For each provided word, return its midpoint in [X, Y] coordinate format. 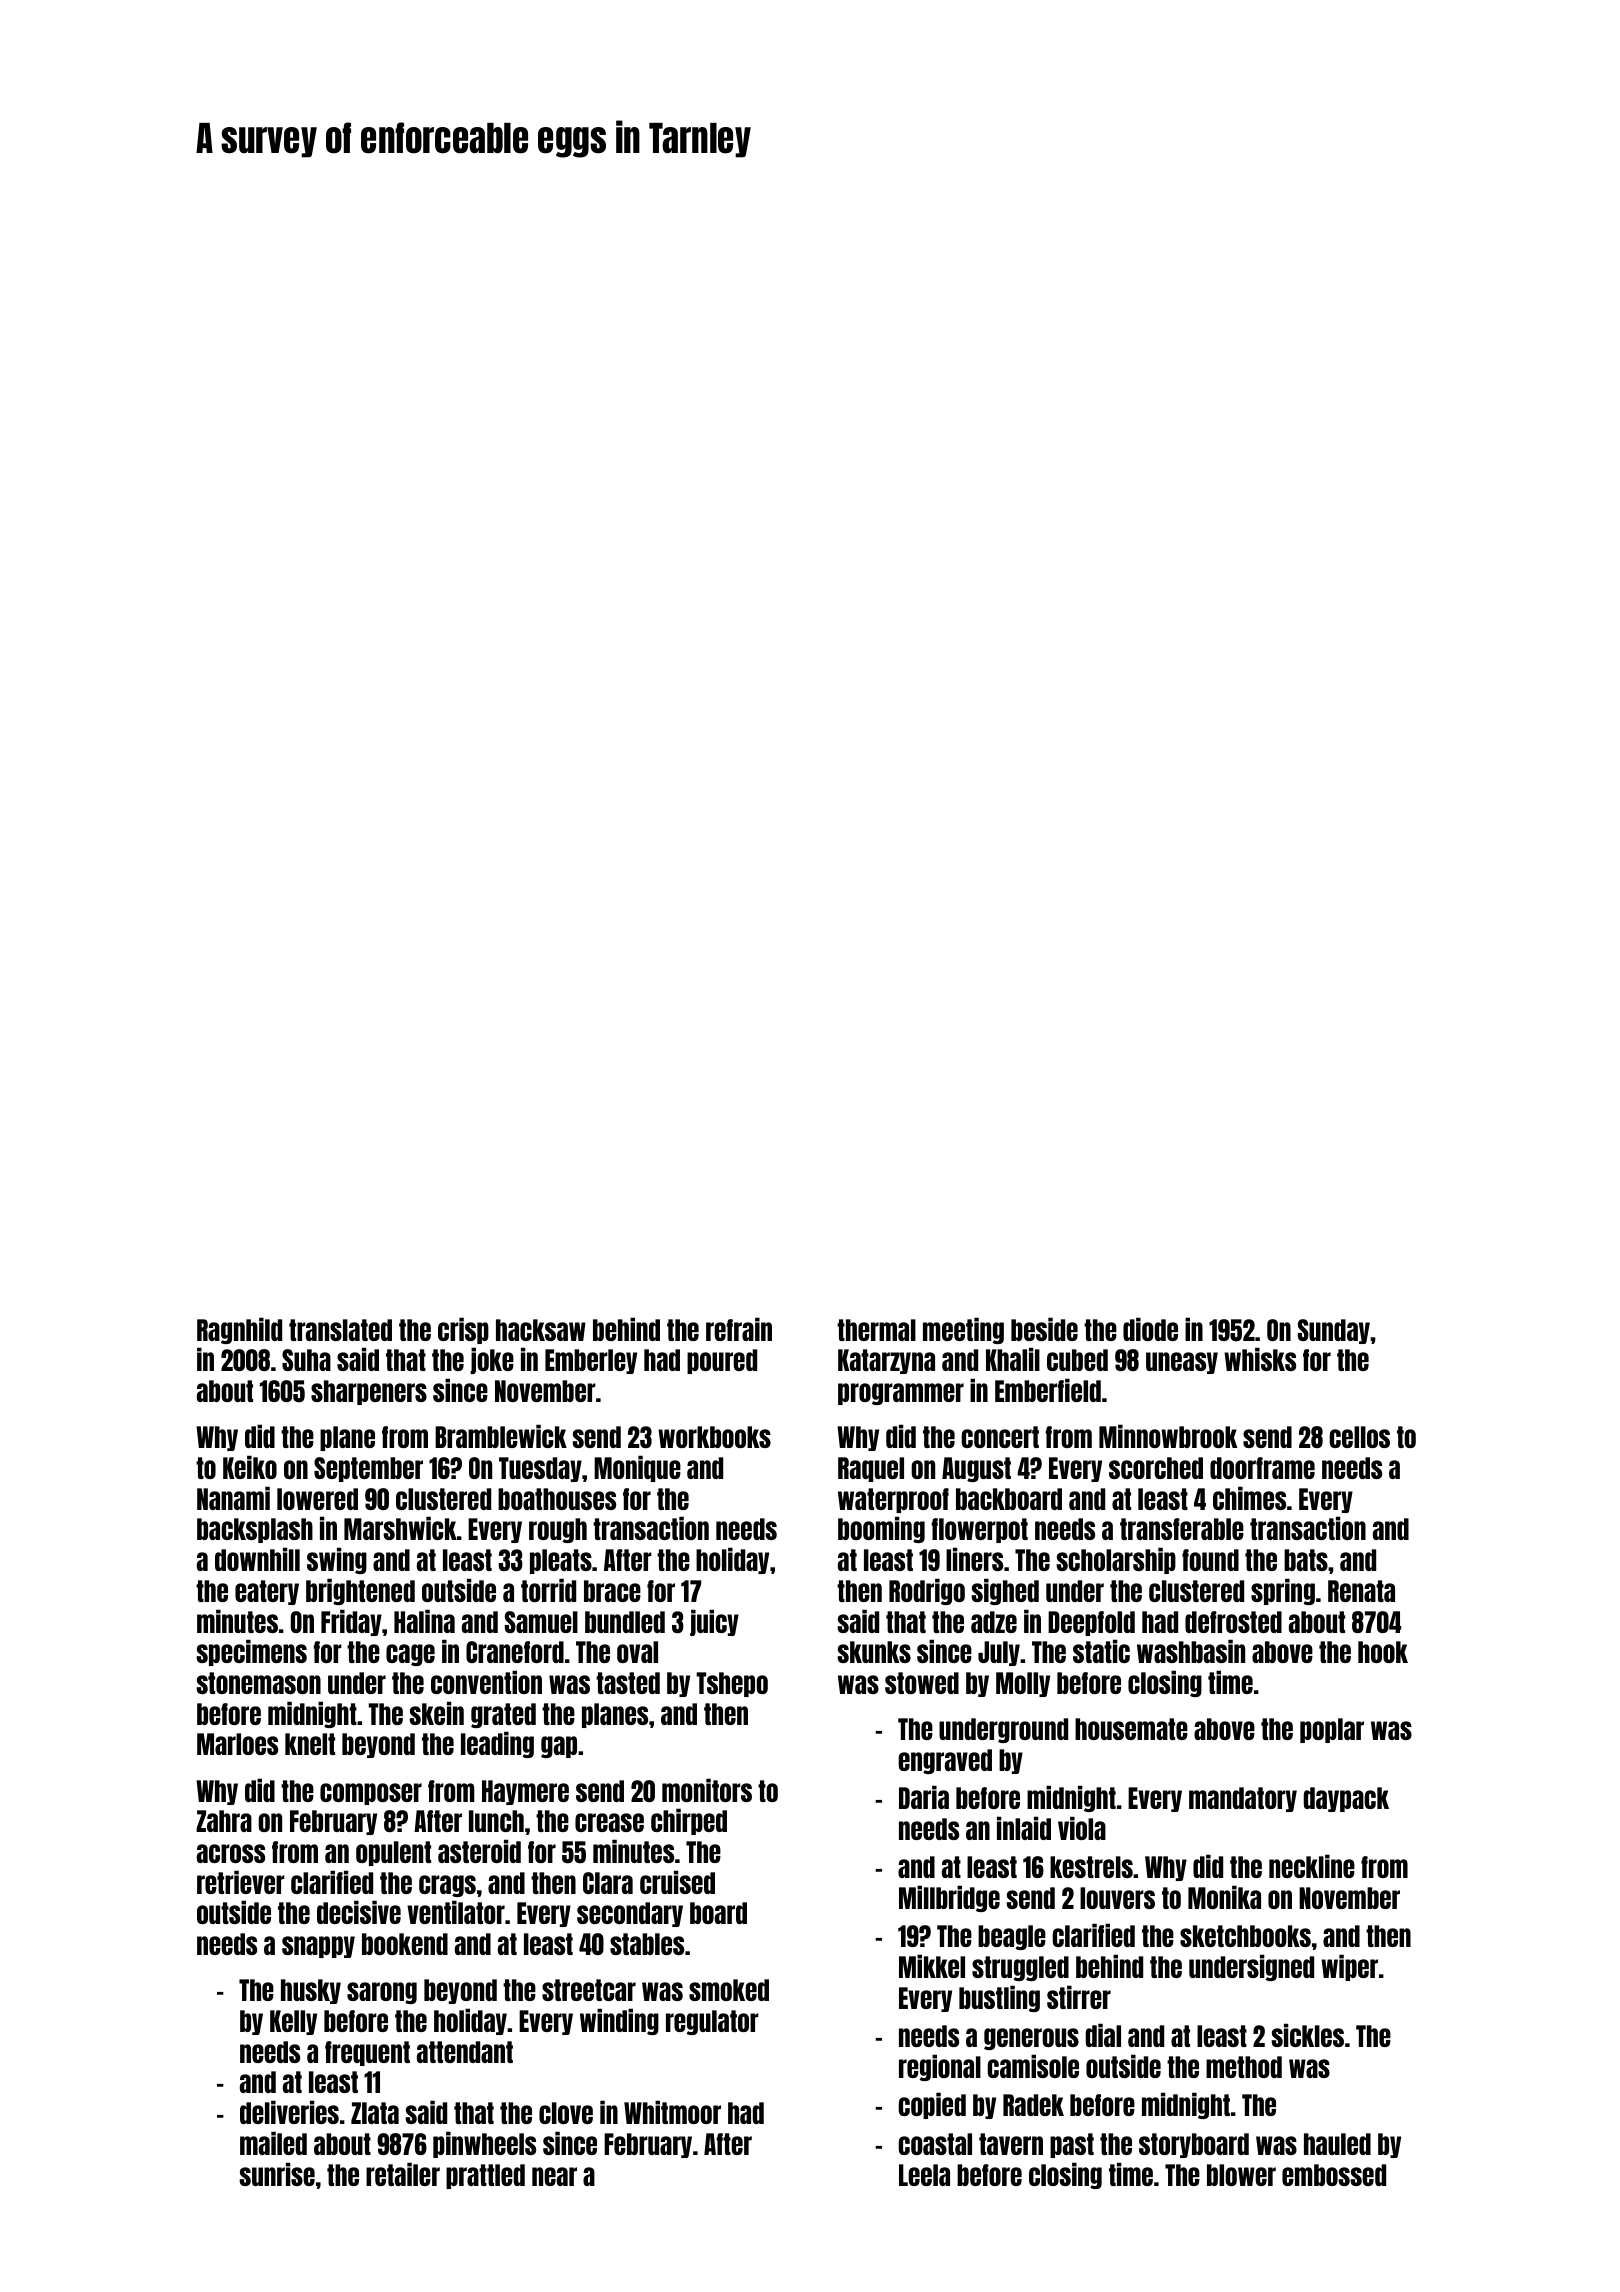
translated [340, 1330]
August [976, 1469]
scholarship [1116, 1560]
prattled [485, 2176]
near [554, 2176]
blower [1241, 2175]
